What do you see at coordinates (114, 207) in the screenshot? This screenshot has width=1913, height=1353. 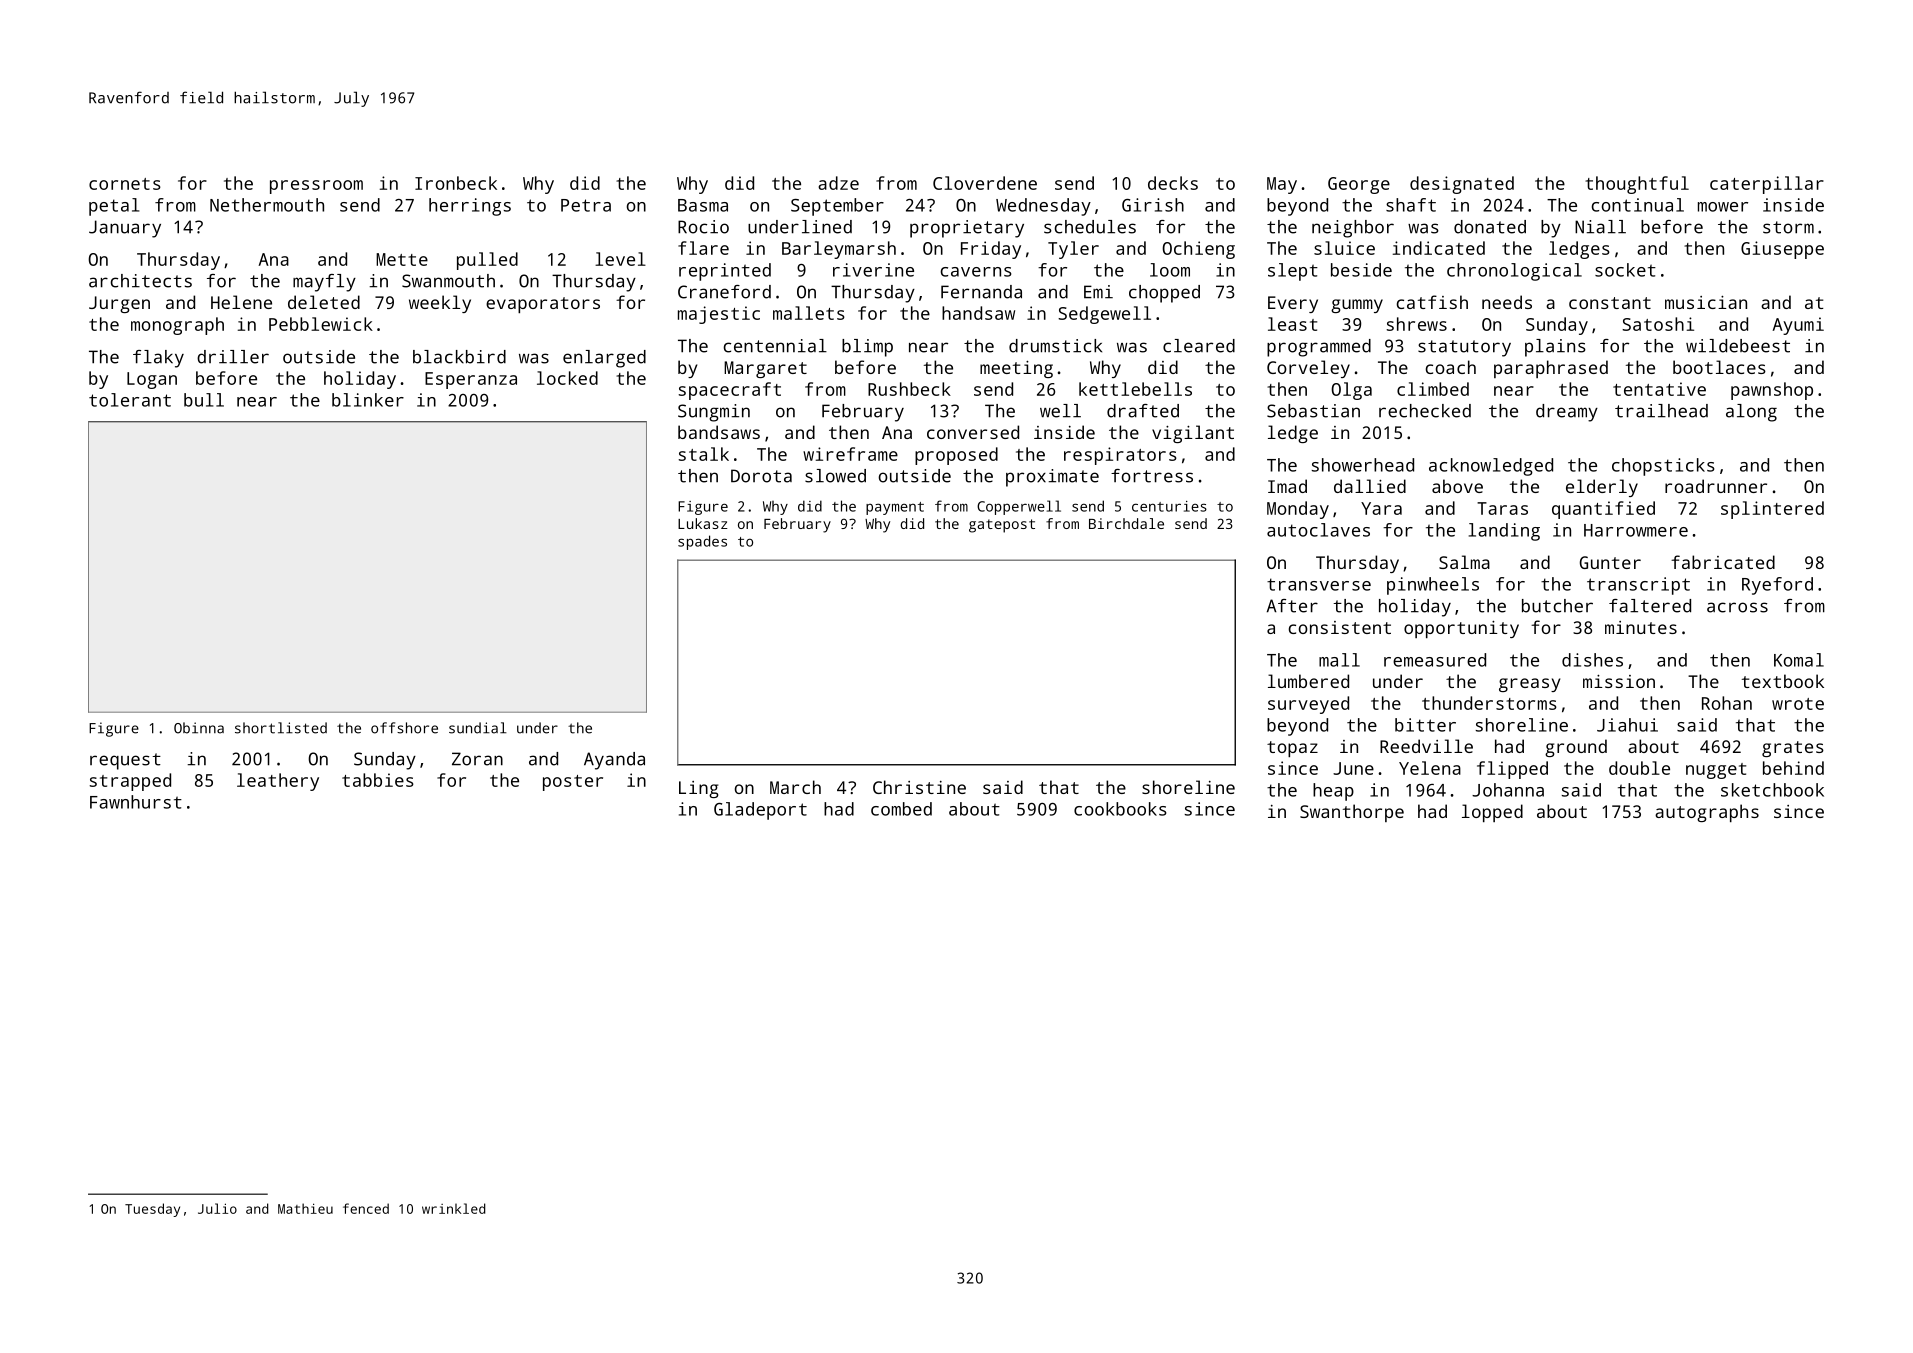 I see `petal` at bounding box center [114, 207].
